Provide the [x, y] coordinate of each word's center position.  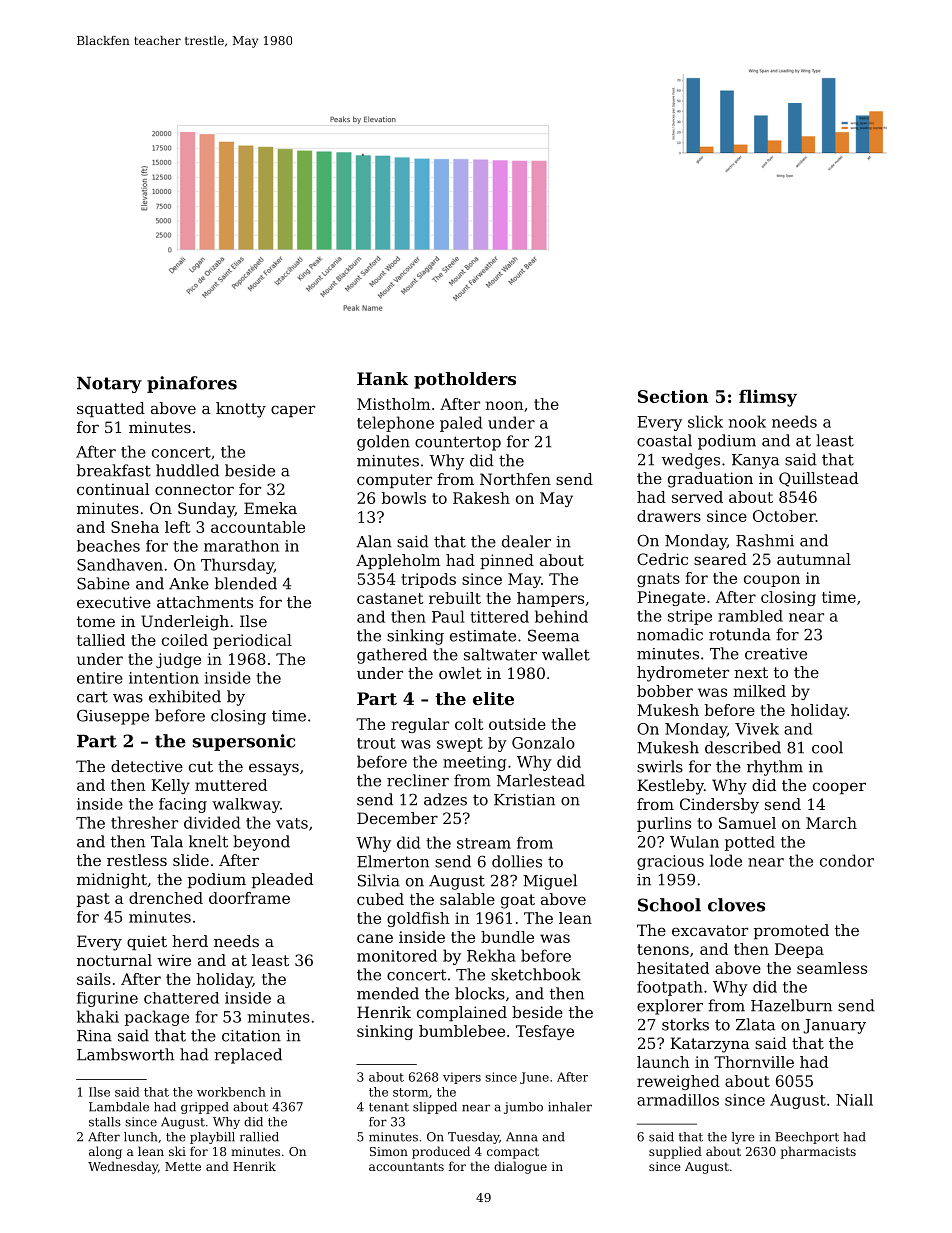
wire [174, 960]
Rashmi [765, 540]
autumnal [814, 559]
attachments [205, 602]
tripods [428, 580]
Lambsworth [125, 1054]
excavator [710, 930]
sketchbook [536, 974]
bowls [404, 498]
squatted [111, 409]
